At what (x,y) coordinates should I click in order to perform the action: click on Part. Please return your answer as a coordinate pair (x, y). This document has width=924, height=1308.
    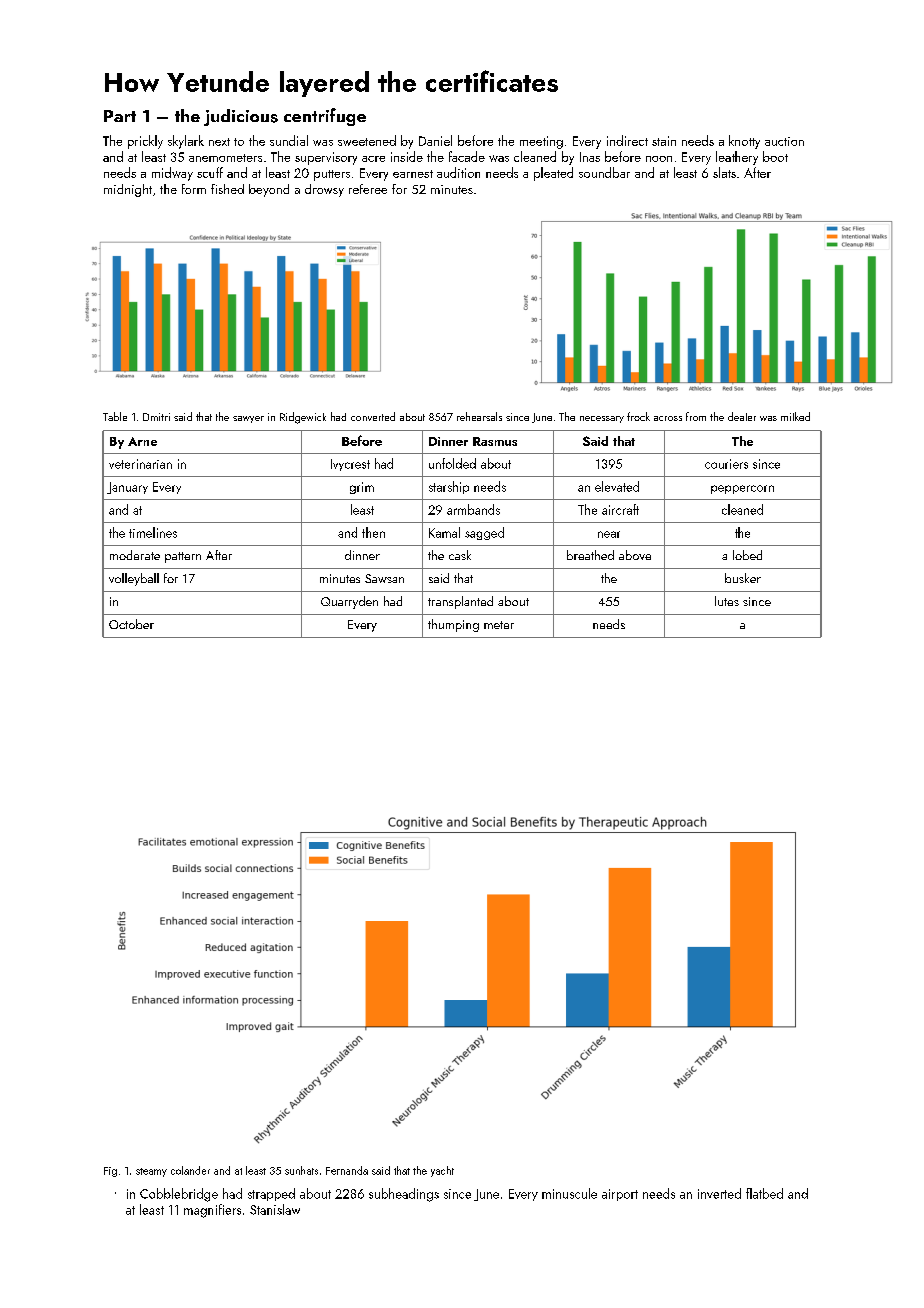
    Looking at the image, I should click on (120, 116).
